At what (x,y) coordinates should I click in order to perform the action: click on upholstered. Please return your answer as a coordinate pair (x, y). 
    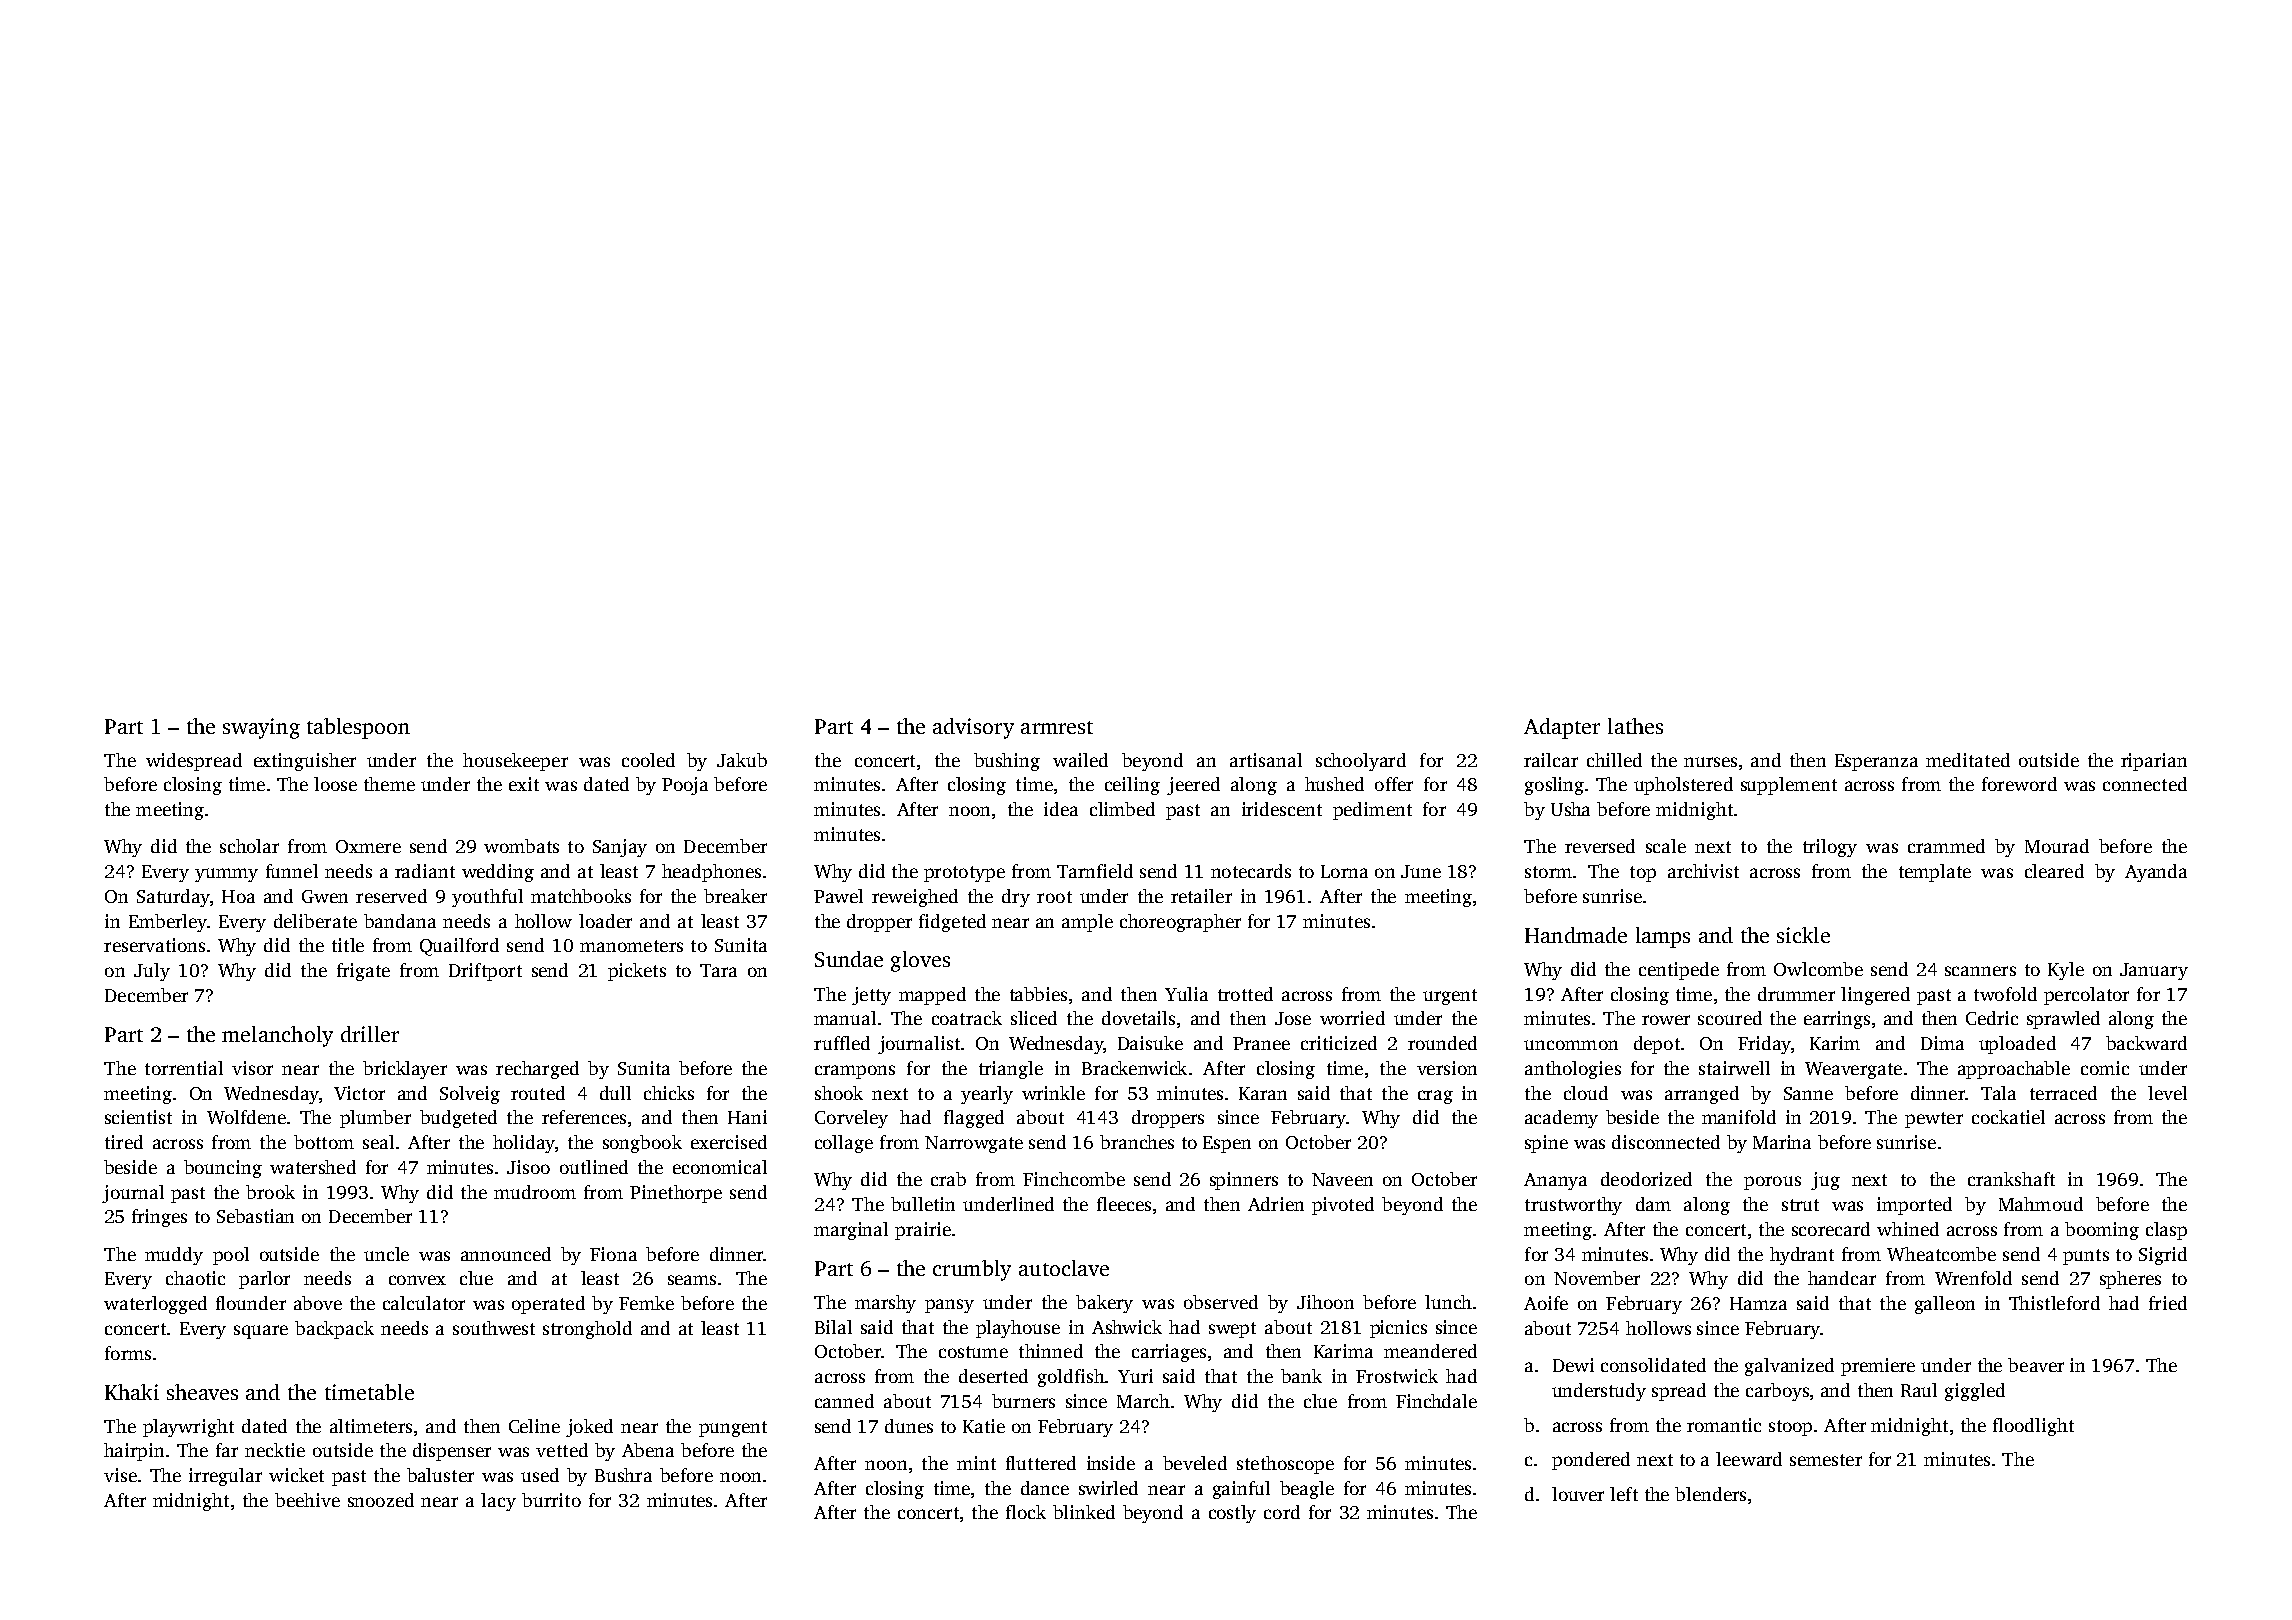
    Looking at the image, I should click on (1683, 786).
